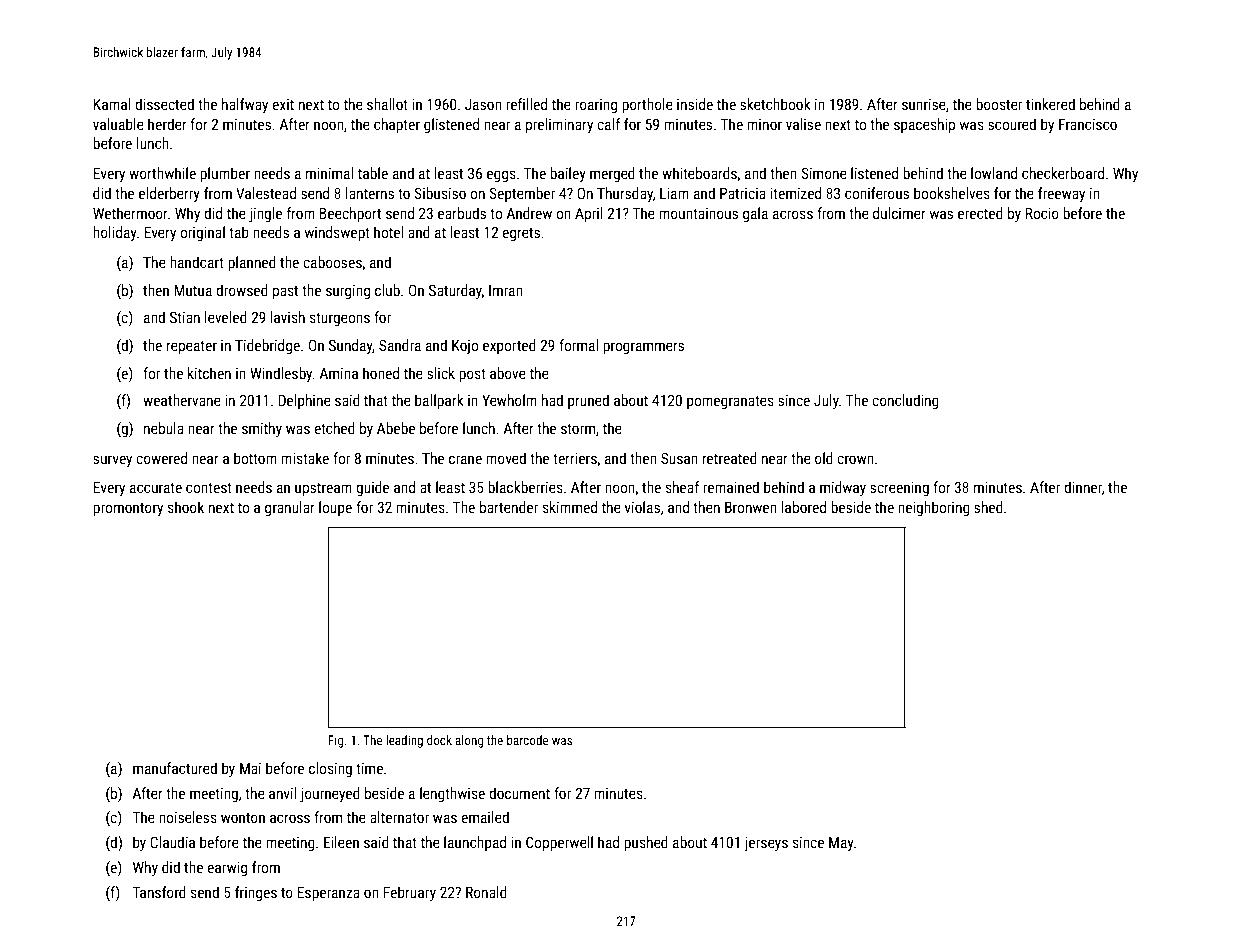 This document has height=952, width=1233. Describe the element at coordinates (527, 740) in the document. I see `barcode` at that location.
